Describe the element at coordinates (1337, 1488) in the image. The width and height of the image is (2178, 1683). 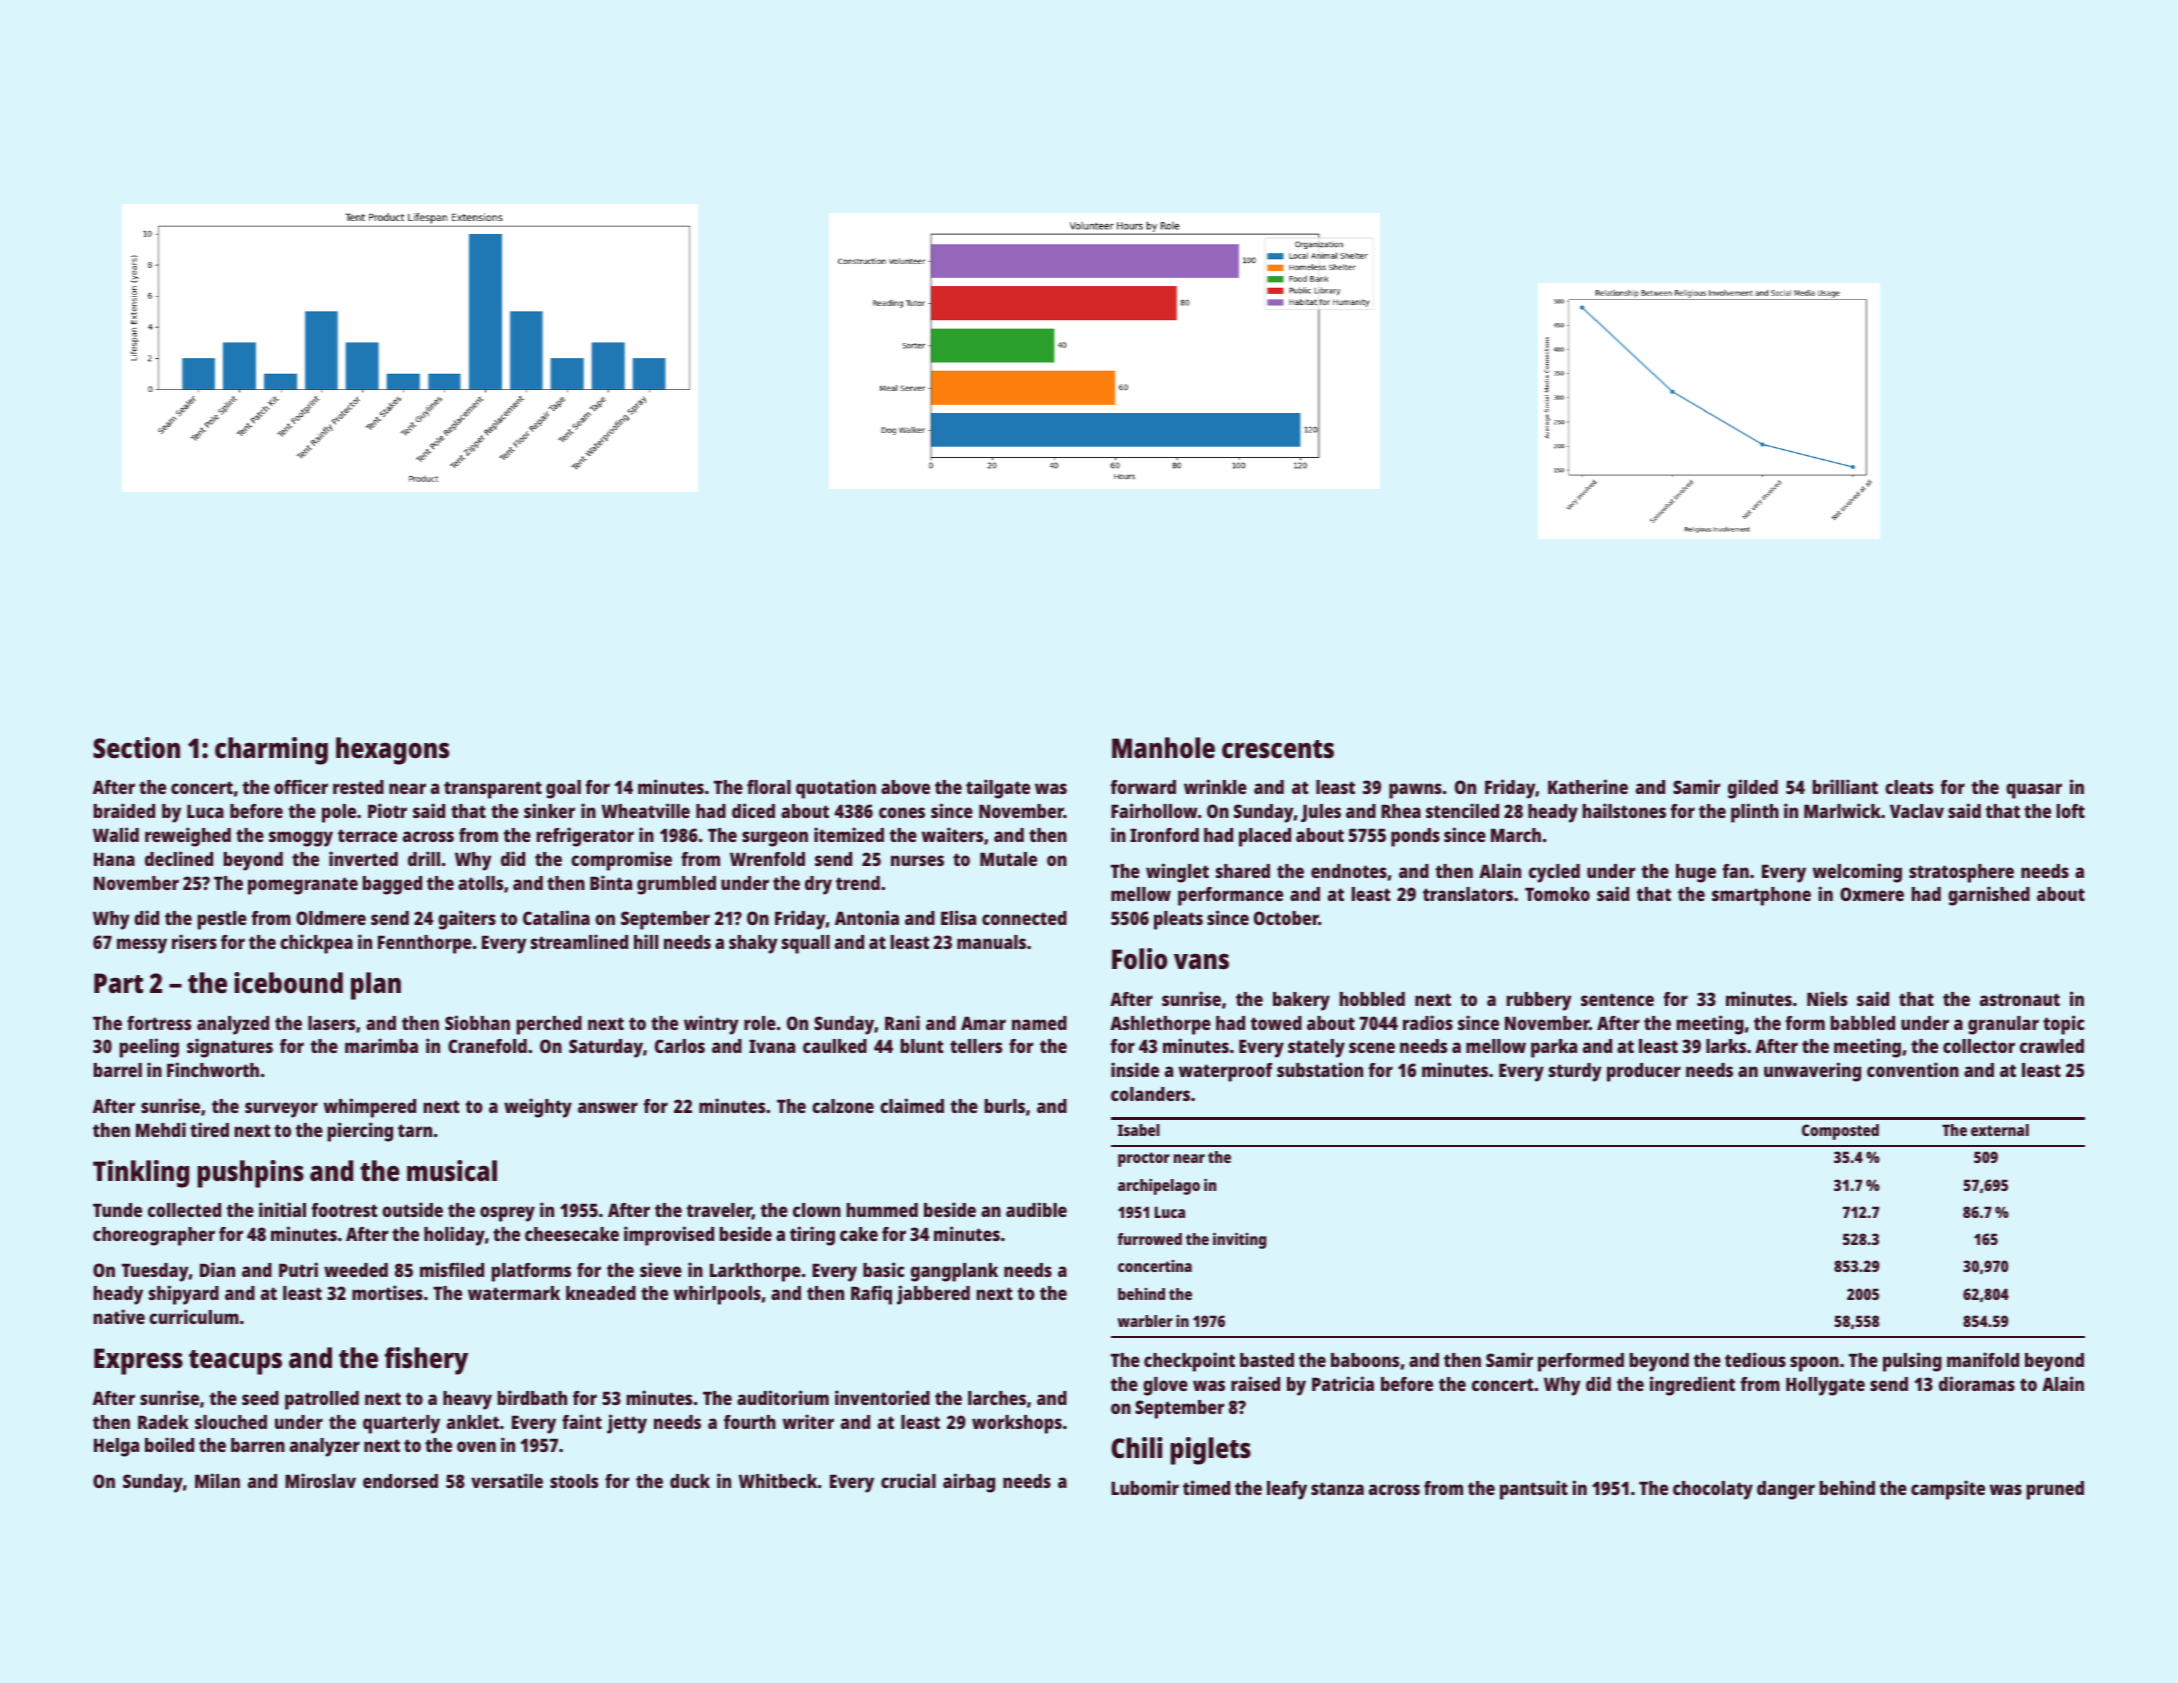
I see `stanza` at that location.
